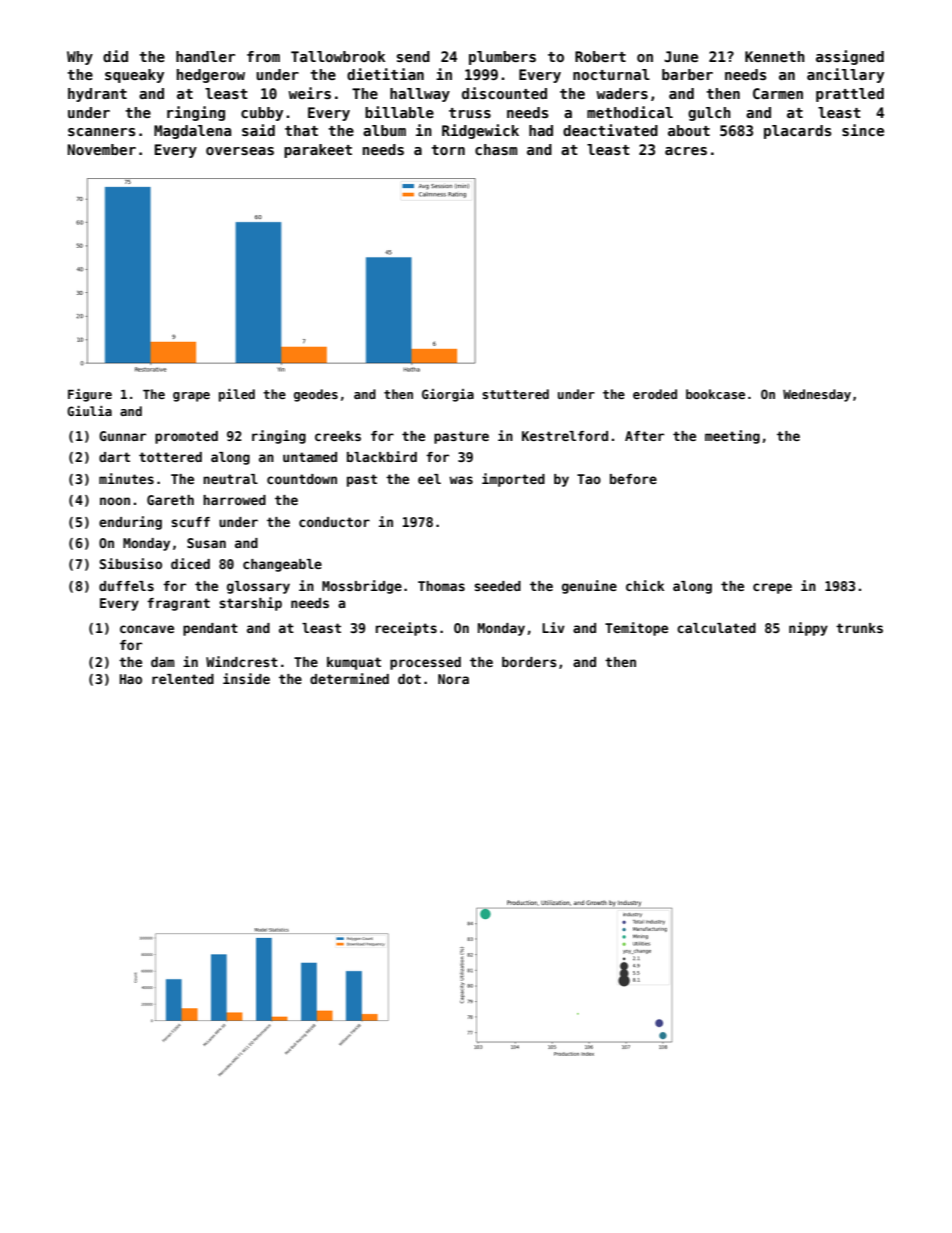  I want to click on scanners, so click(101, 132).
